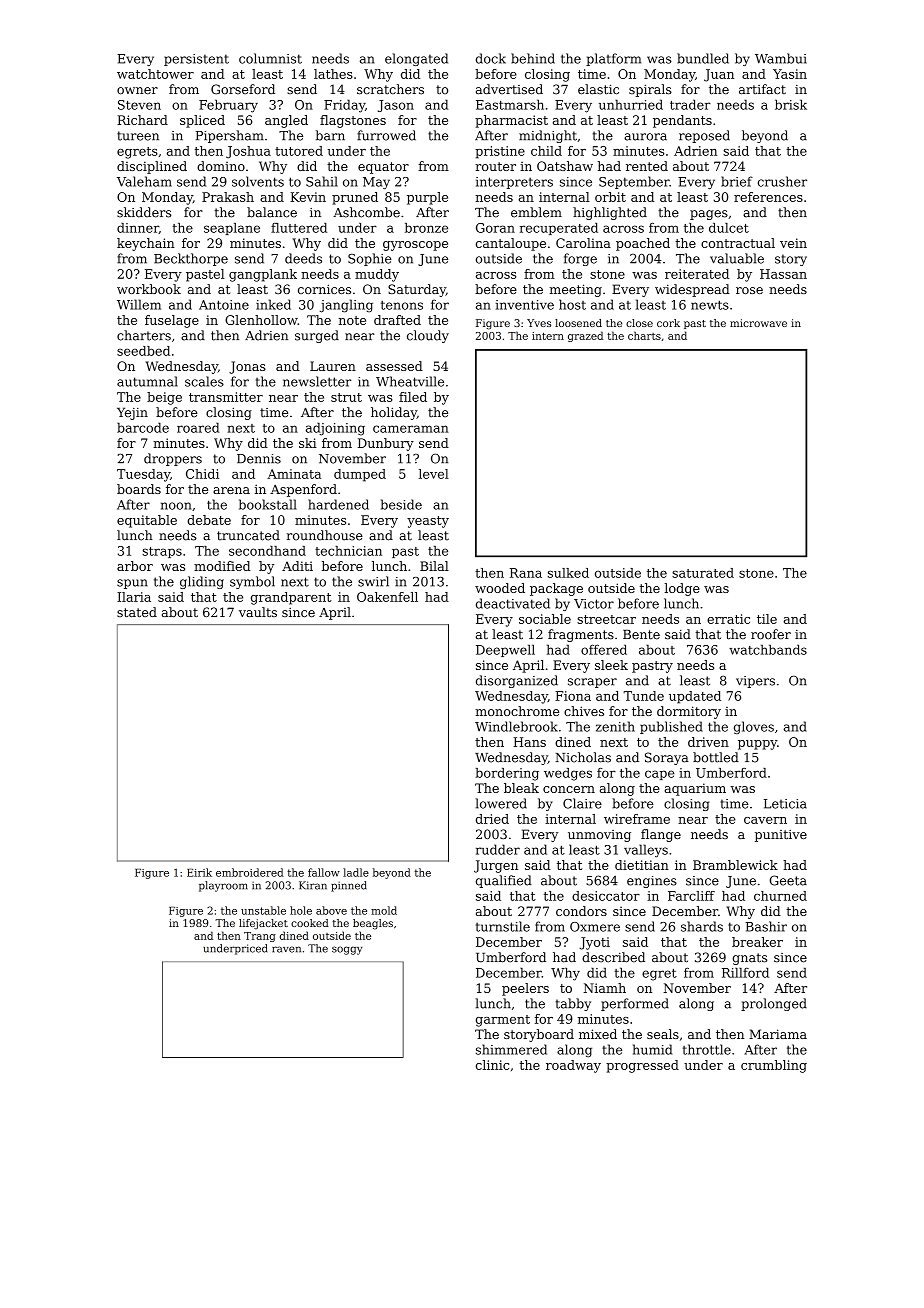 This screenshot has width=924, height=1308. What do you see at coordinates (272, 212) in the screenshot?
I see `balance` at bounding box center [272, 212].
